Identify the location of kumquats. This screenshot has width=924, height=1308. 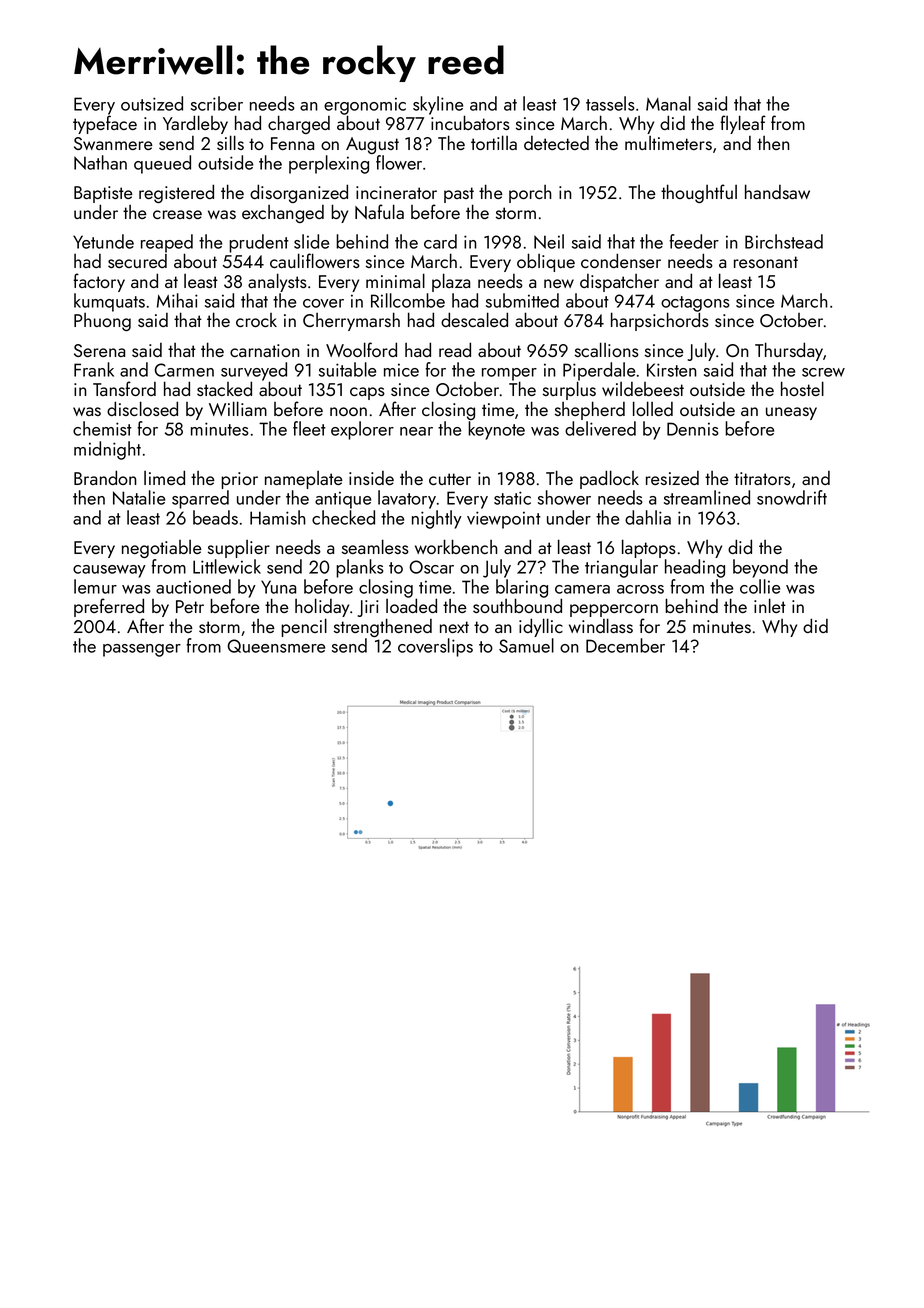
(109, 302).
